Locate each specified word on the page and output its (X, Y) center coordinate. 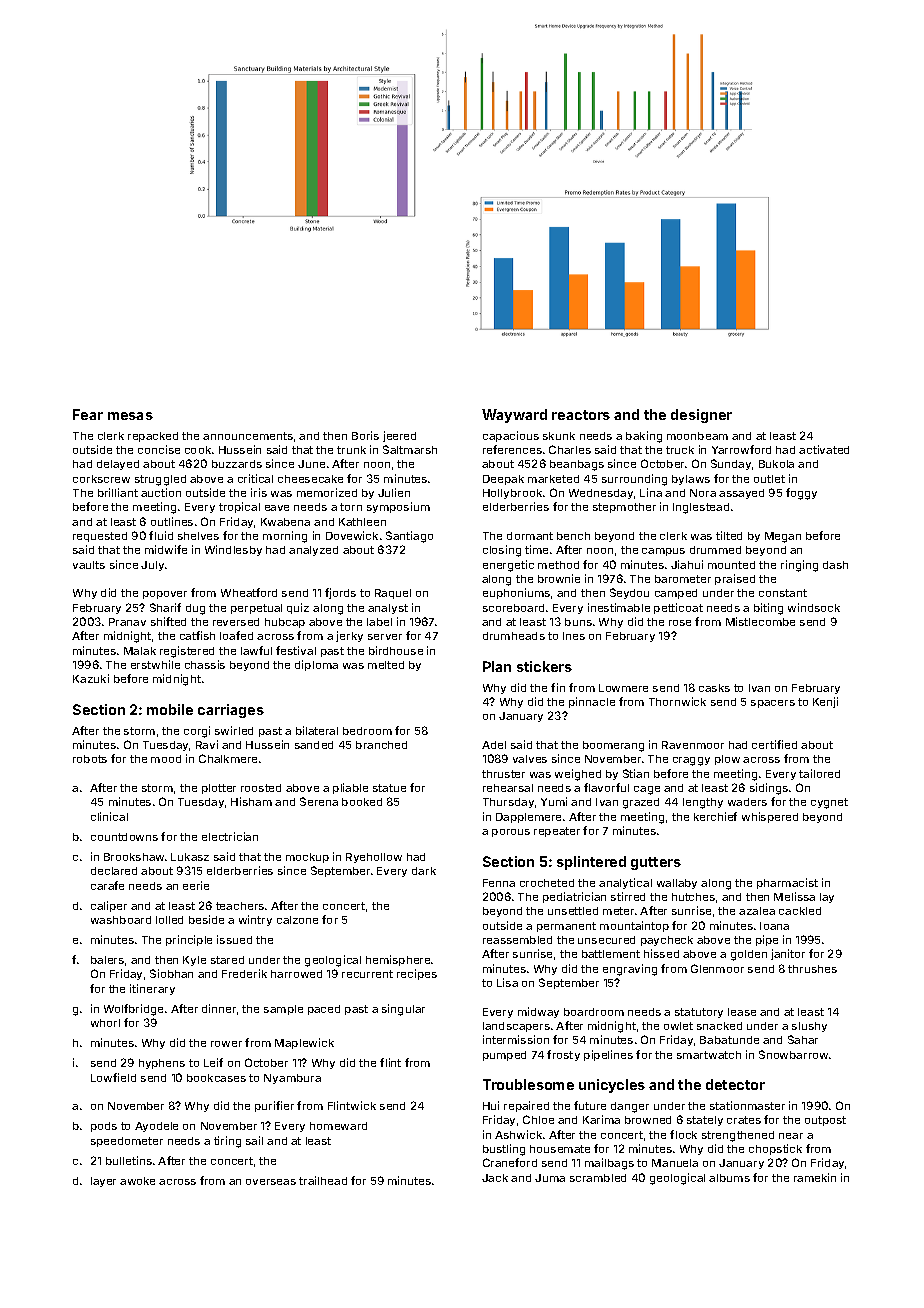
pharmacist (787, 883)
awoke (137, 1181)
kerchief (715, 816)
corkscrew (101, 479)
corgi (197, 732)
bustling (504, 1150)
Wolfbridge (133, 1010)
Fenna (499, 883)
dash (835, 565)
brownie (559, 578)
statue (389, 788)
